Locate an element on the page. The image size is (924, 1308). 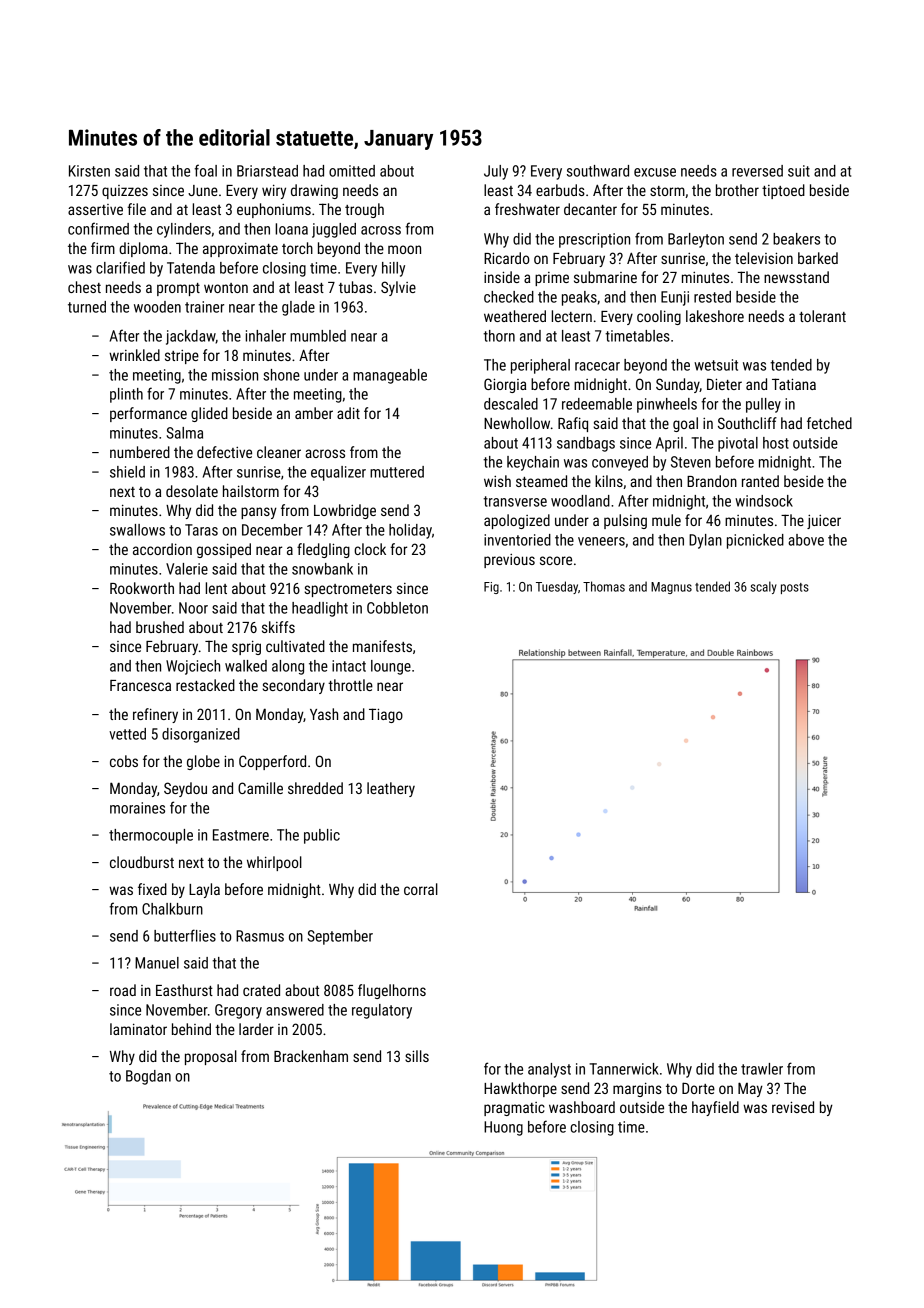
lakeshore is located at coordinates (715, 316).
